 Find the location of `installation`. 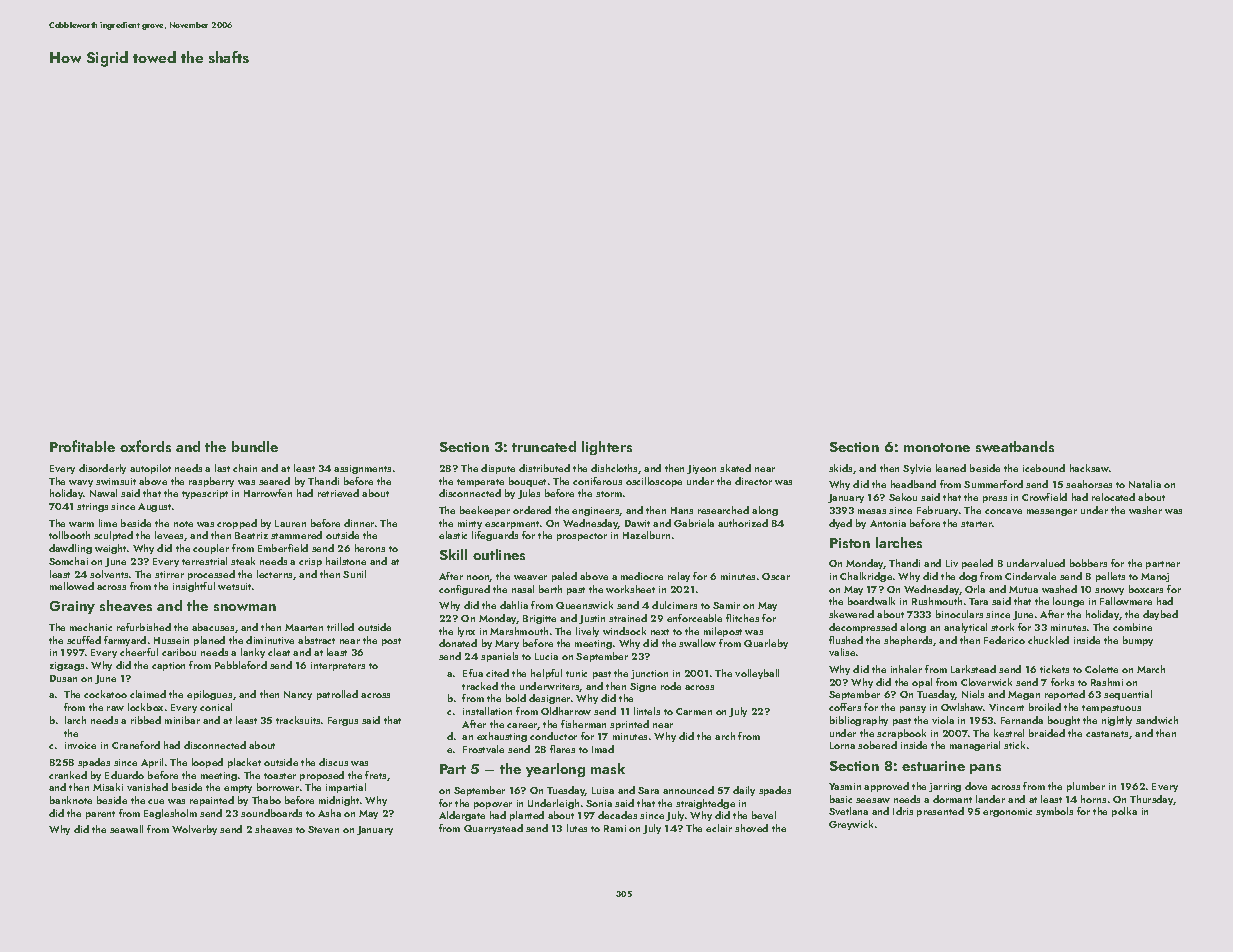

installation is located at coordinates (487, 711).
